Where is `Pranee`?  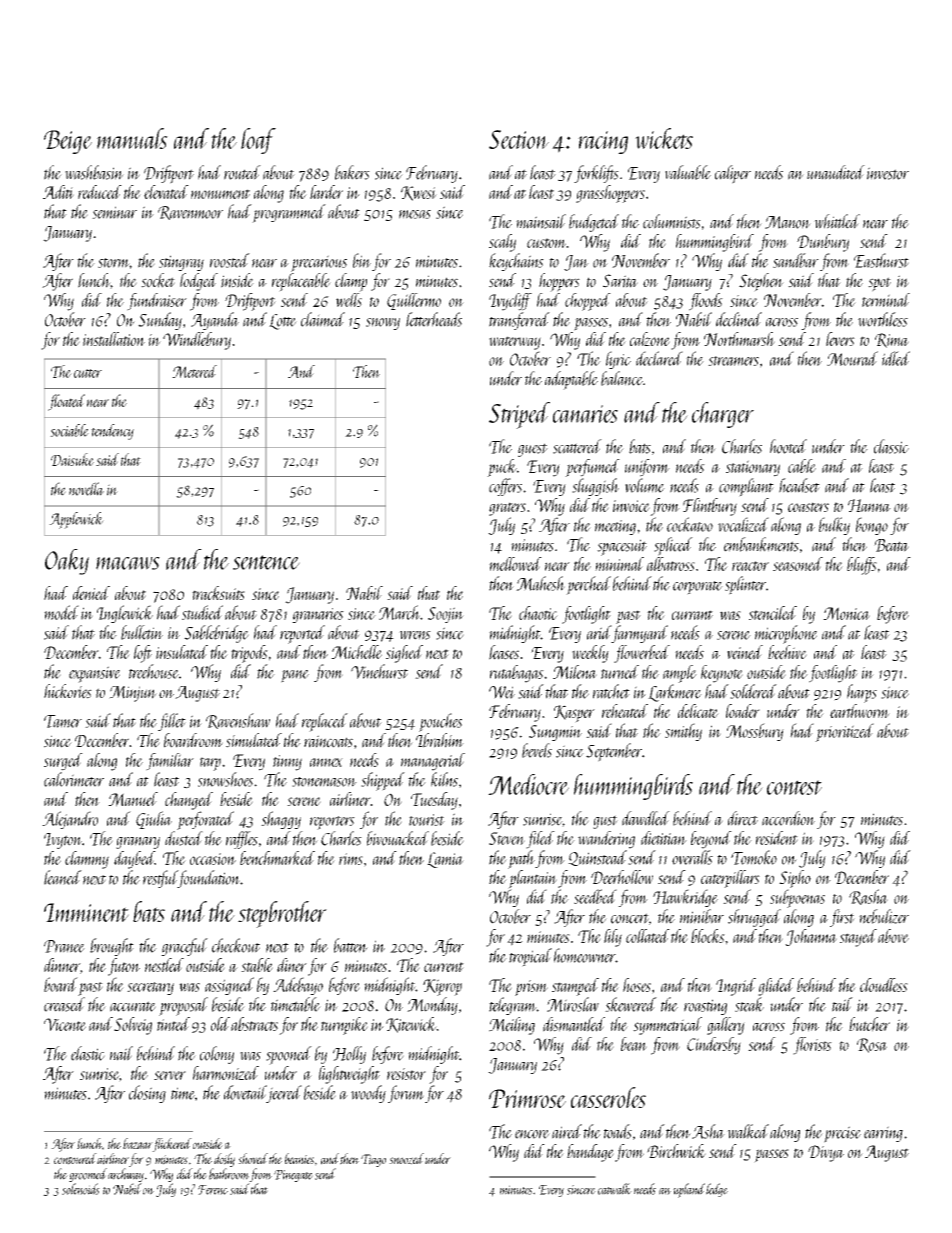
Pranee is located at coordinates (64, 946).
